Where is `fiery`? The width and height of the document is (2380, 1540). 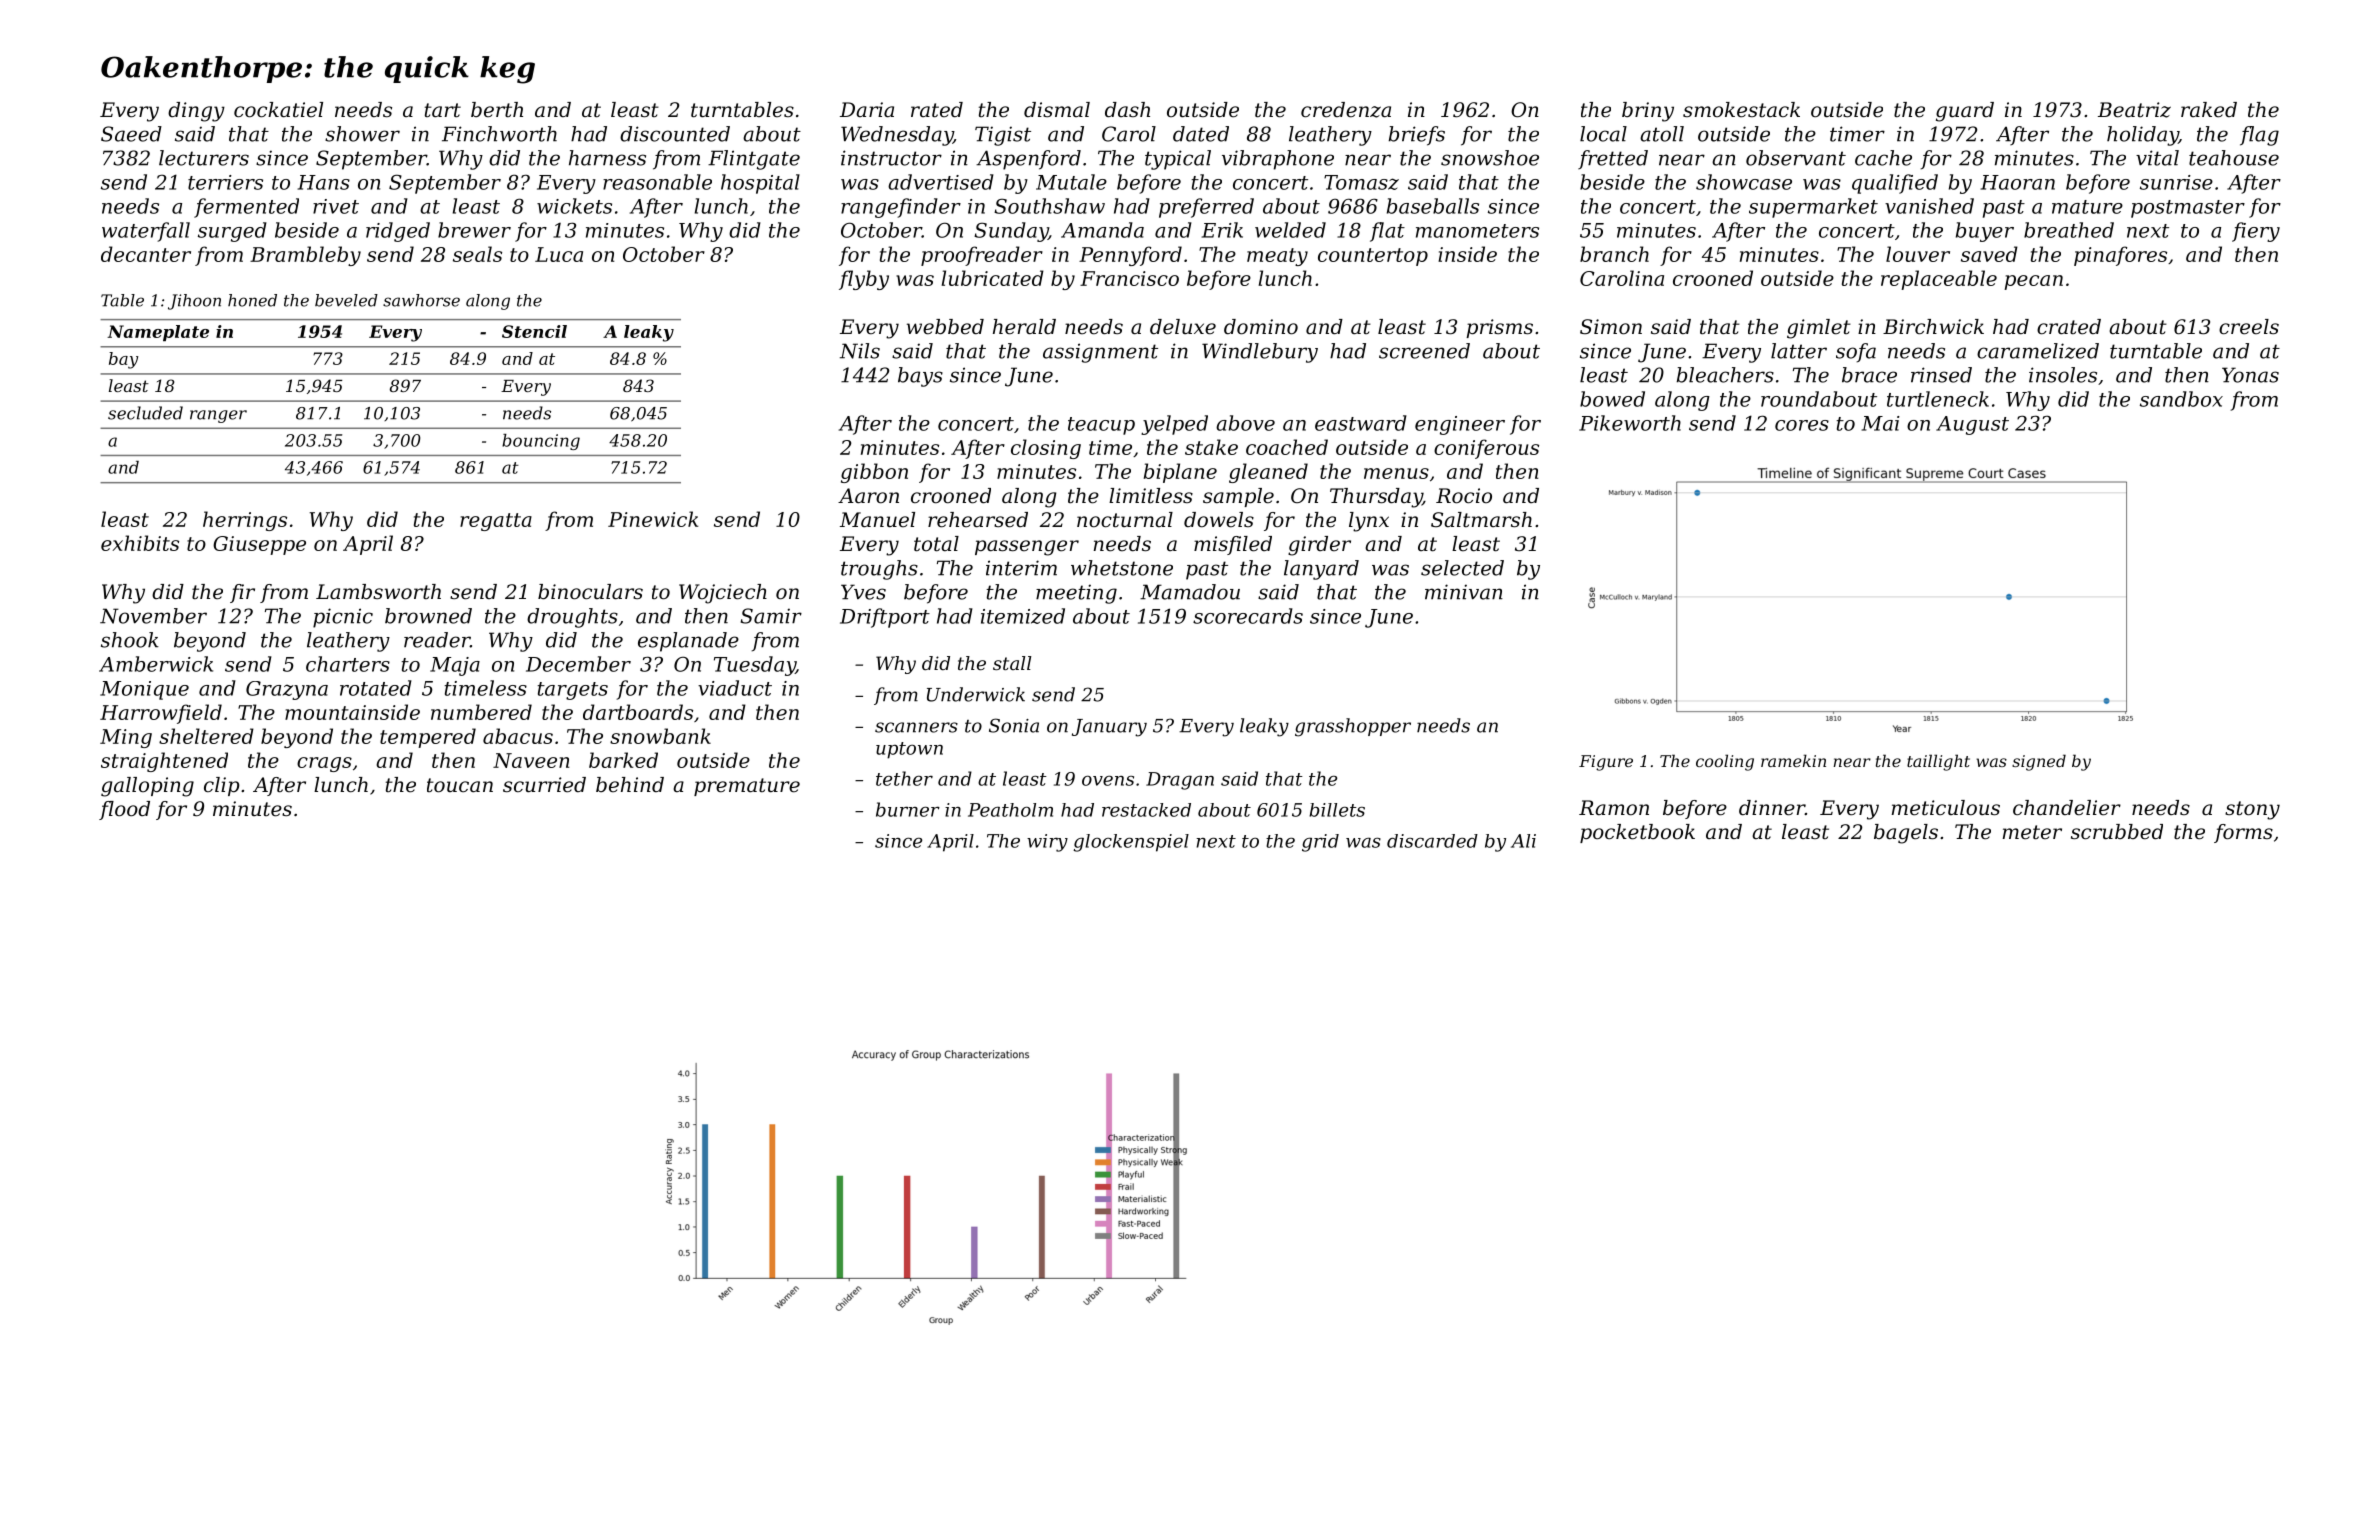
fiery is located at coordinates (2256, 232).
